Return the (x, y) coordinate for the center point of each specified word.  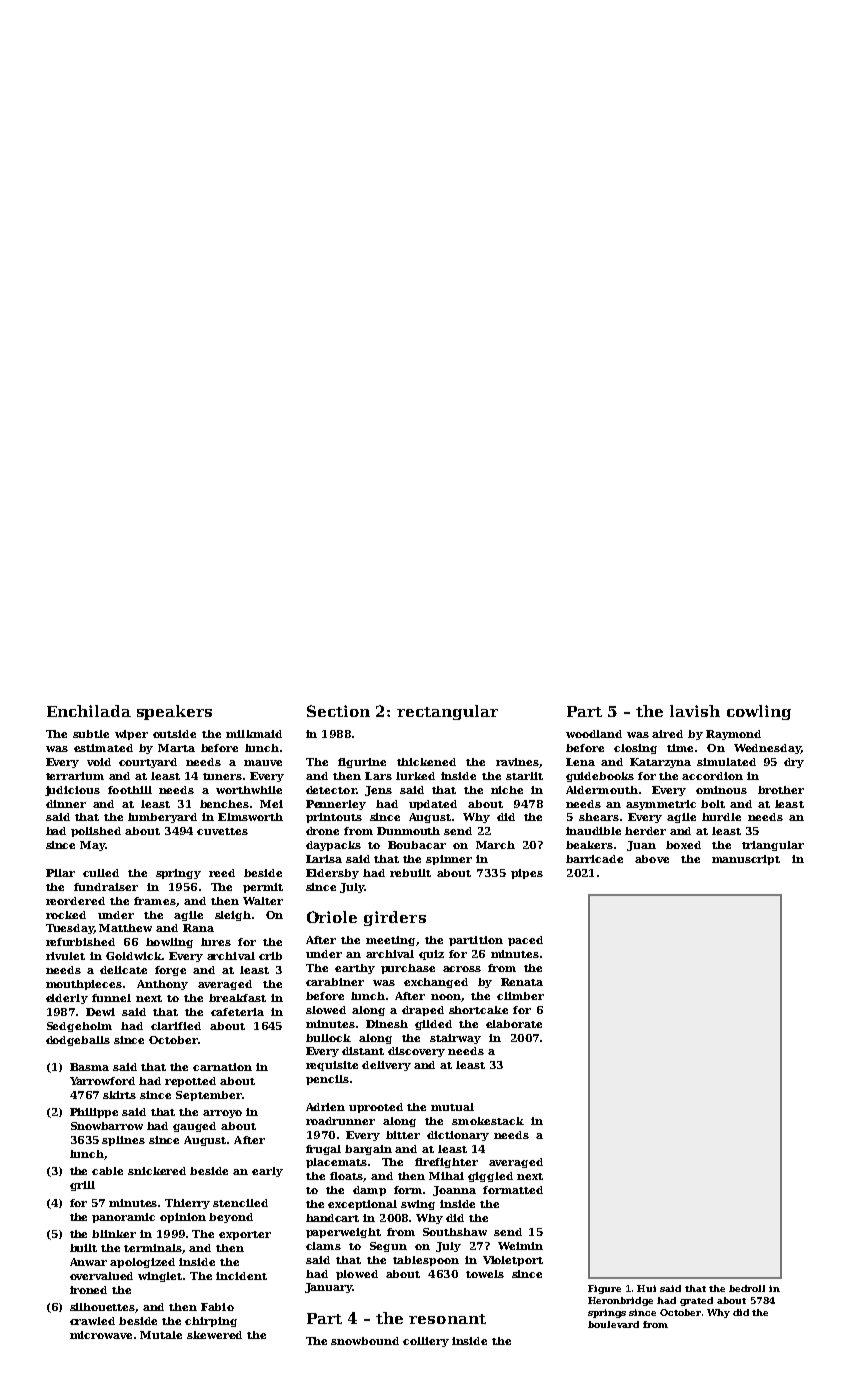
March (495, 845)
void (99, 762)
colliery (426, 1342)
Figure (604, 1289)
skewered (214, 1335)
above (652, 859)
